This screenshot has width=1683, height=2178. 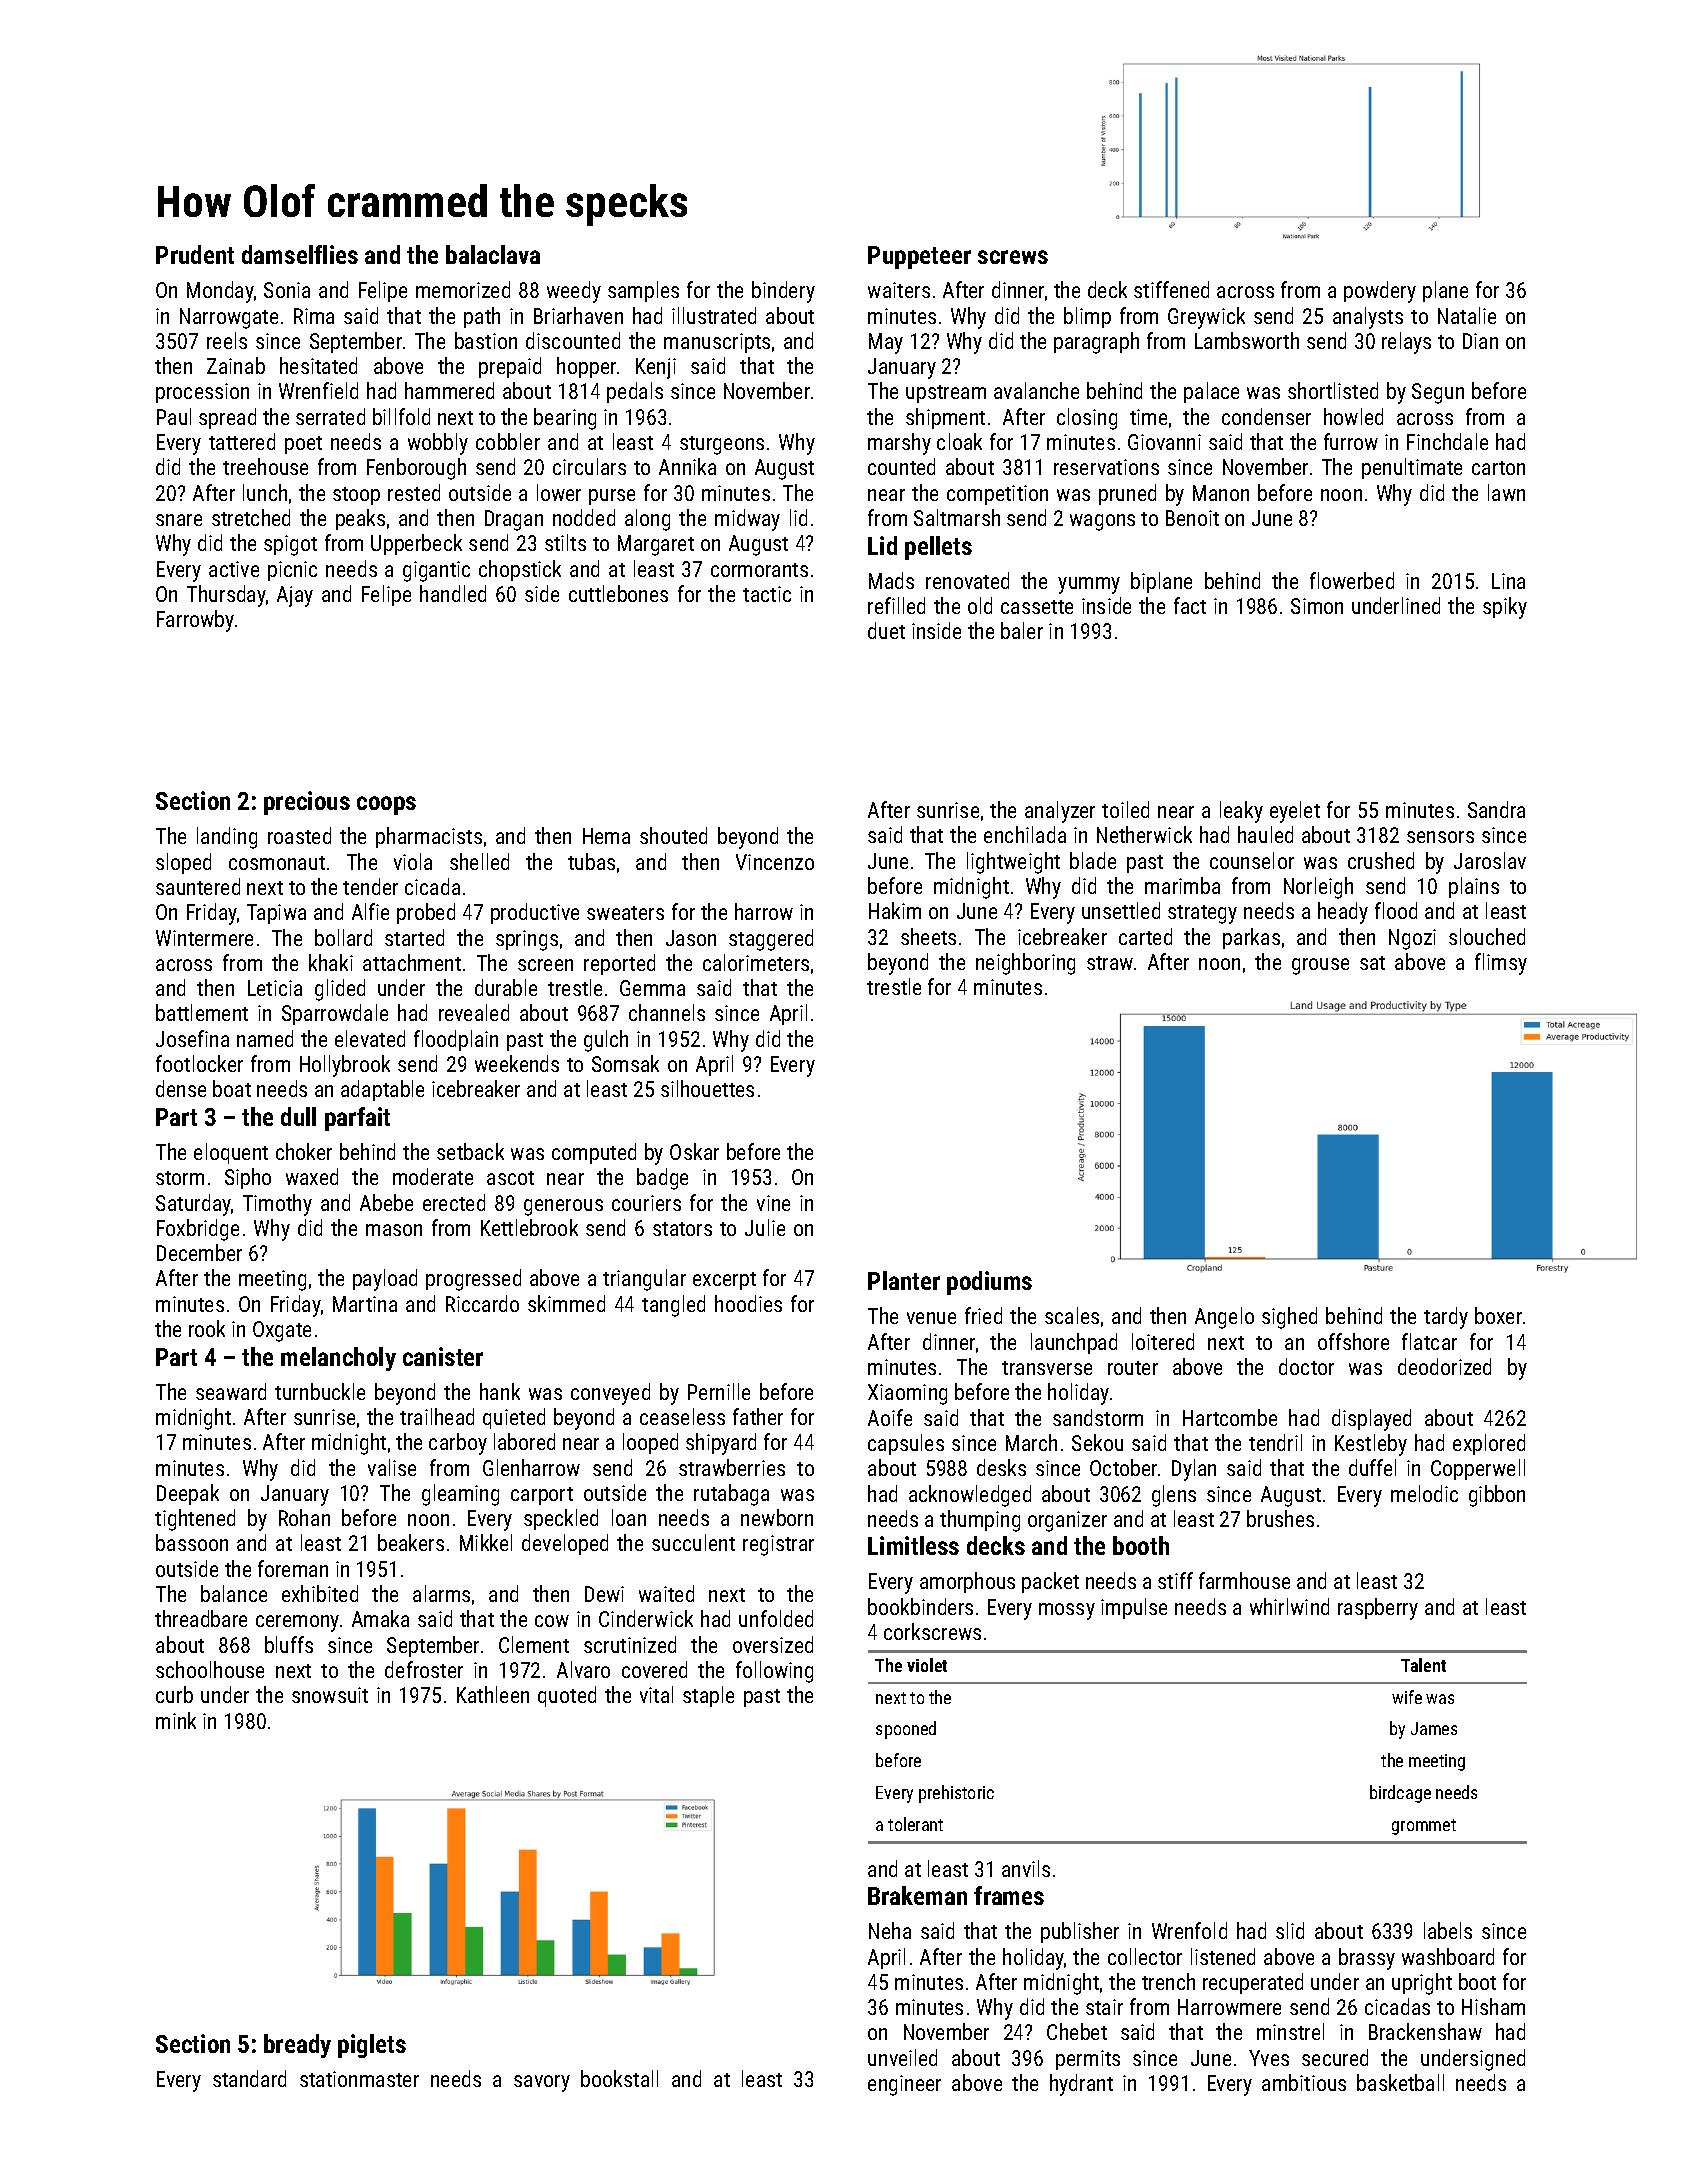 What do you see at coordinates (372, 2046) in the screenshot?
I see `piglets` at bounding box center [372, 2046].
